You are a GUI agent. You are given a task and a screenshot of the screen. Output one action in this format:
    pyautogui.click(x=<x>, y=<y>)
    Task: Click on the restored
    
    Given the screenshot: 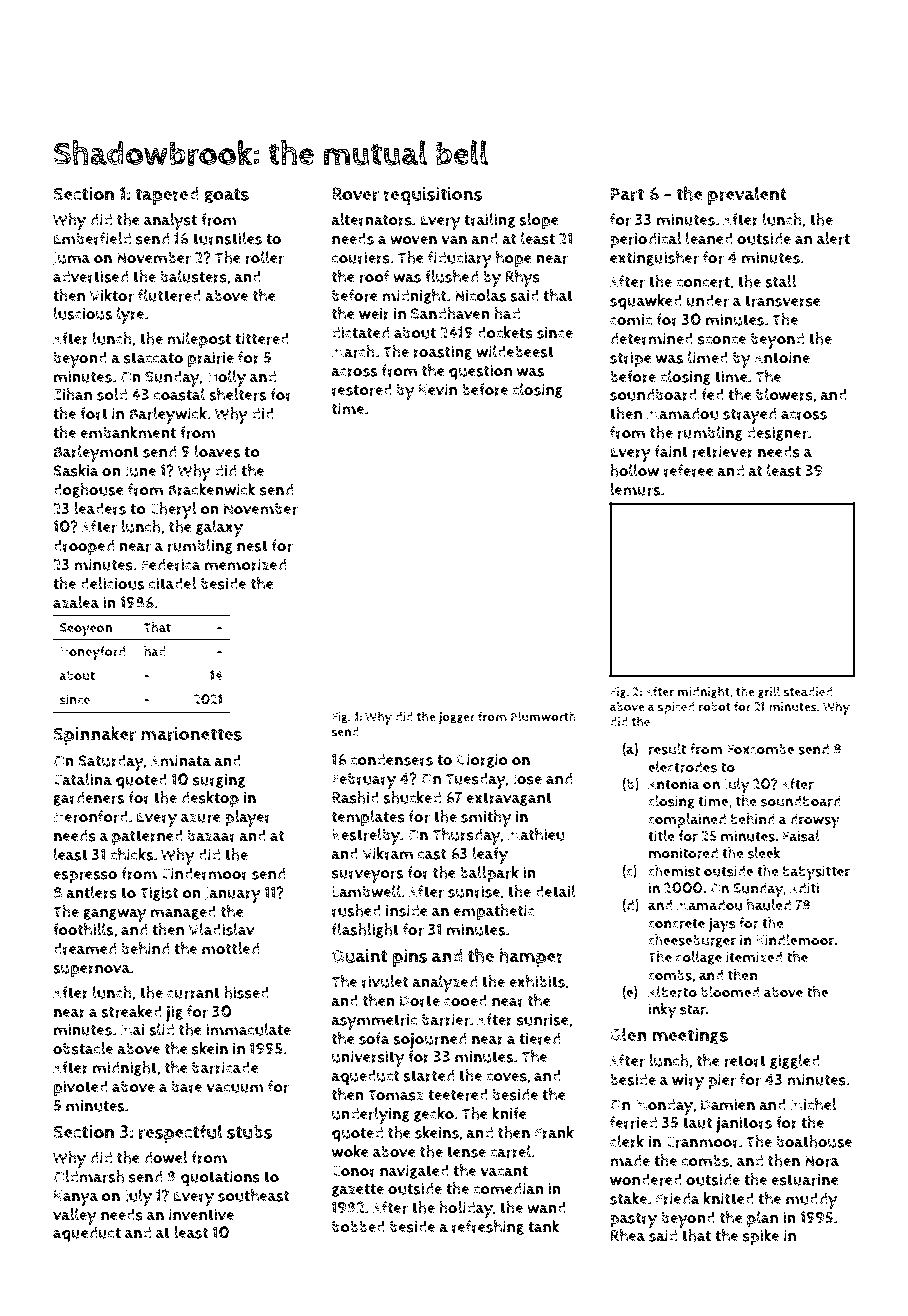 What is the action you would take?
    pyautogui.click(x=362, y=389)
